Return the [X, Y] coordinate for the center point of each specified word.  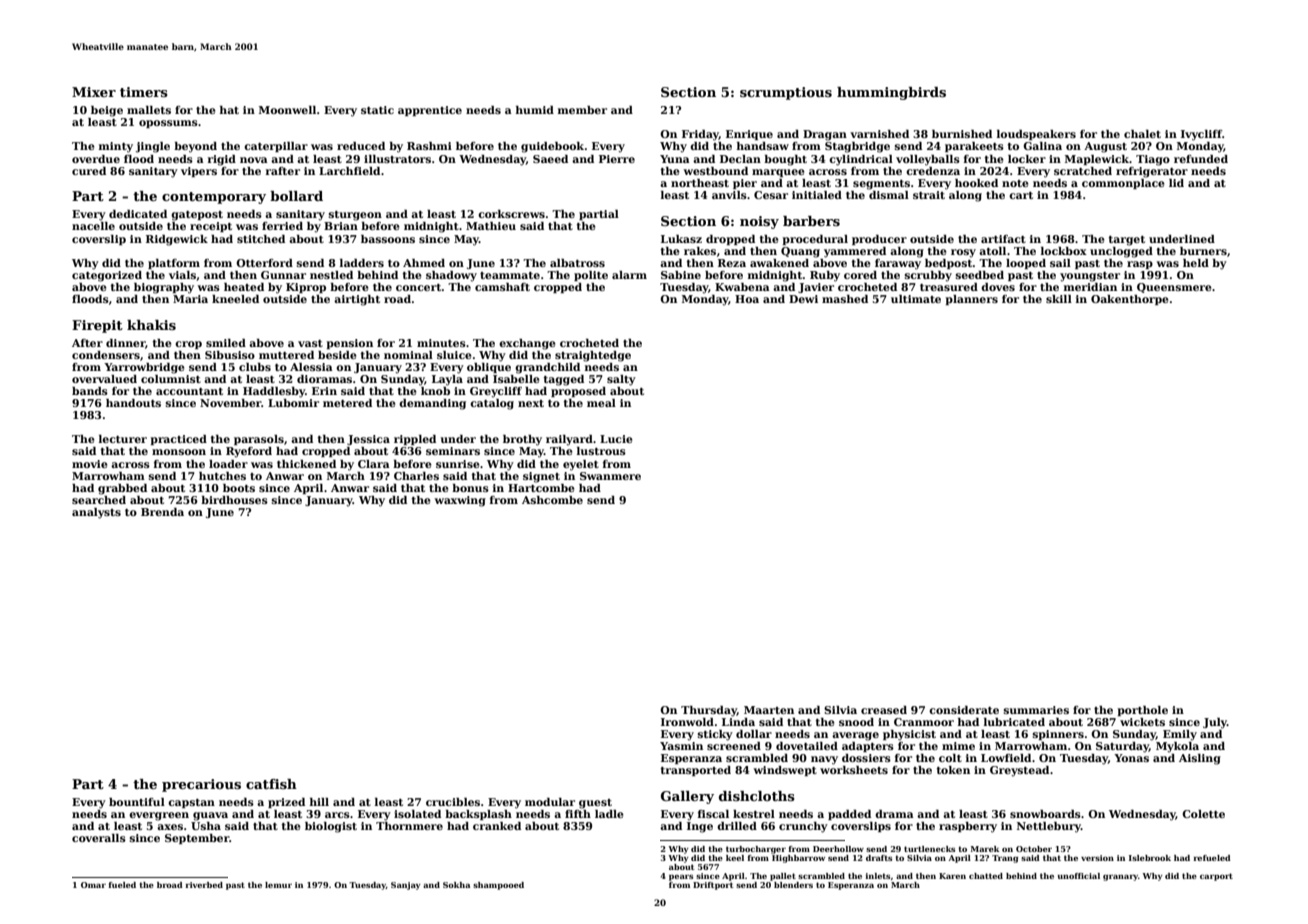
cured [89, 171]
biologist [331, 827]
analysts [96, 513]
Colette [1203, 814]
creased [884, 710]
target [1126, 241]
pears [681, 877]
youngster [1090, 277]
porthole [1143, 711]
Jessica [368, 440]
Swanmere [610, 476]
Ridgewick [177, 240]
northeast [700, 183]
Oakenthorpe [1130, 300]
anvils [729, 195]
